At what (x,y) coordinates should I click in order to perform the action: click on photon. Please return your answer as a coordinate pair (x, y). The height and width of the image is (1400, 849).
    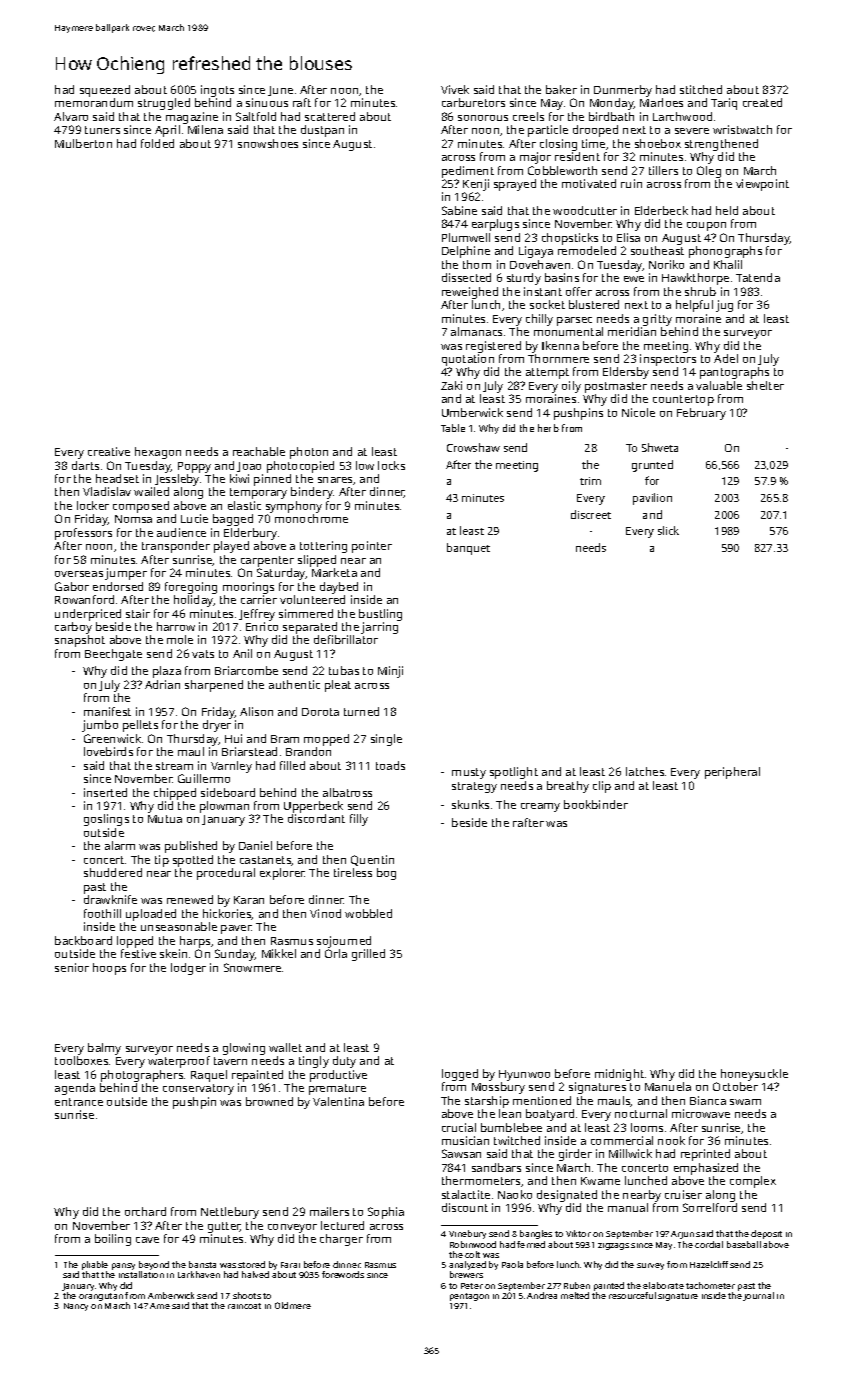
    Looking at the image, I should click on (309, 453).
